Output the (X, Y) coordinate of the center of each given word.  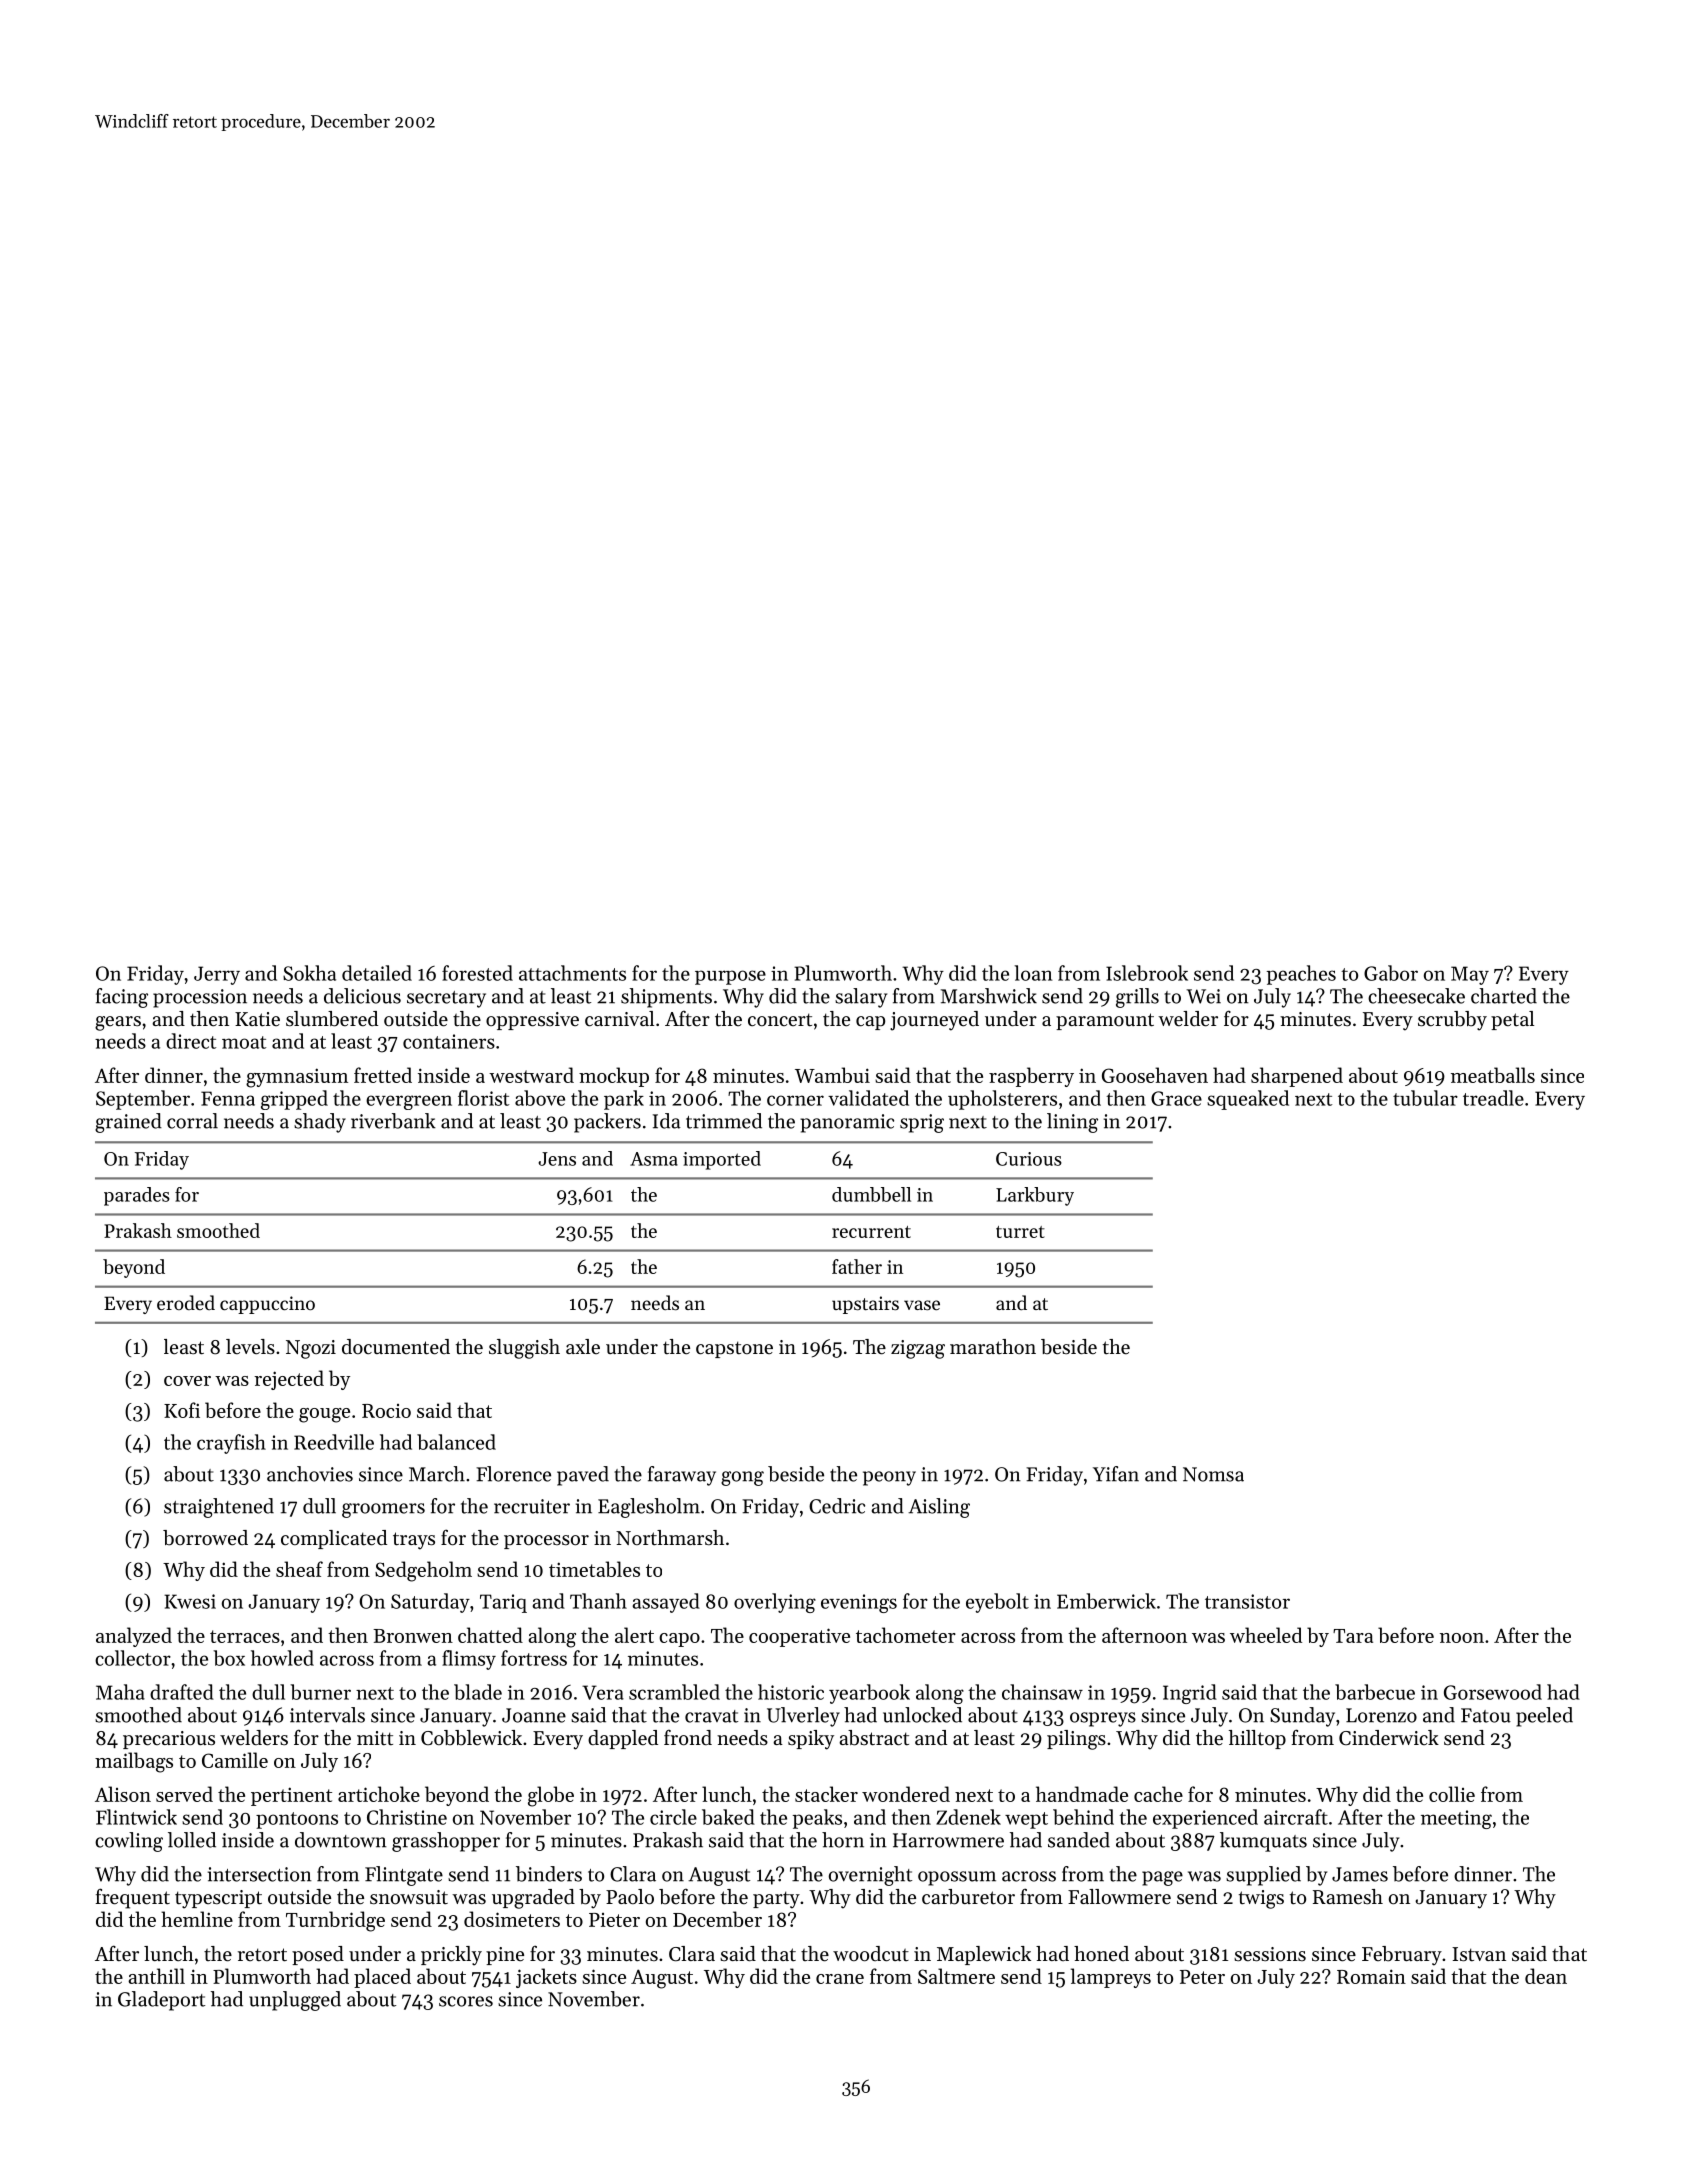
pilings (1076, 1740)
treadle (1493, 1098)
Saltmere (956, 1976)
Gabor (1391, 973)
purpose (730, 977)
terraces (245, 1636)
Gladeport (161, 2001)
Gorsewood (1493, 1692)
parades (137, 1196)
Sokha (309, 973)
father (857, 1266)
